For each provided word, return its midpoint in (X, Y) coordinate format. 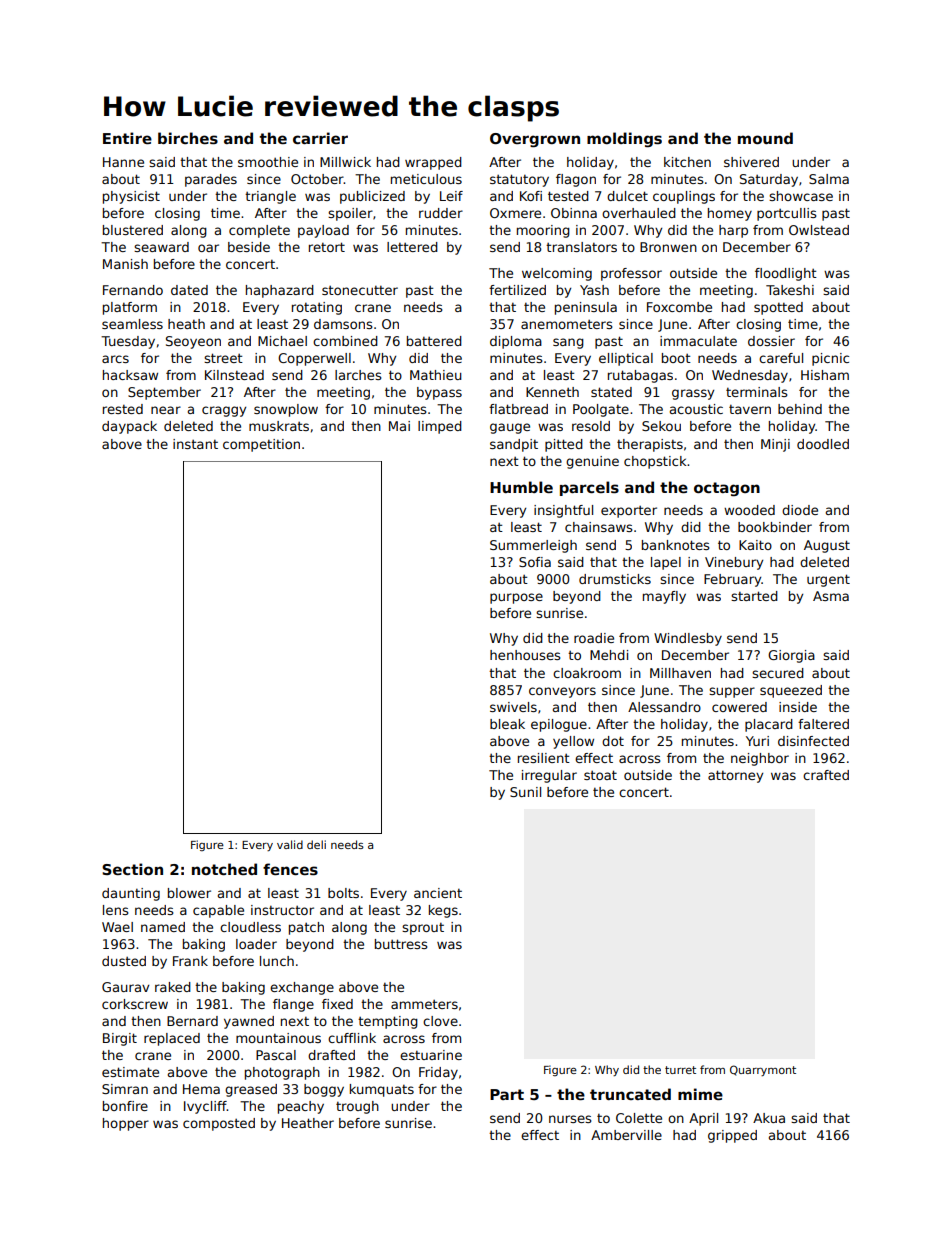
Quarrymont (763, 1070)
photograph (282, 1073)
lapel (666, 563)
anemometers (567, 324)
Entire (127, 138)
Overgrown (535, 140)
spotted (778, 308)
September (164, 393)
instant (195, 444)
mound (765, 138)
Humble (521, 487)
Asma (831, 596)
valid (290, 844)
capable (218, 911)
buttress (401, 944)
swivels (513, 707)
